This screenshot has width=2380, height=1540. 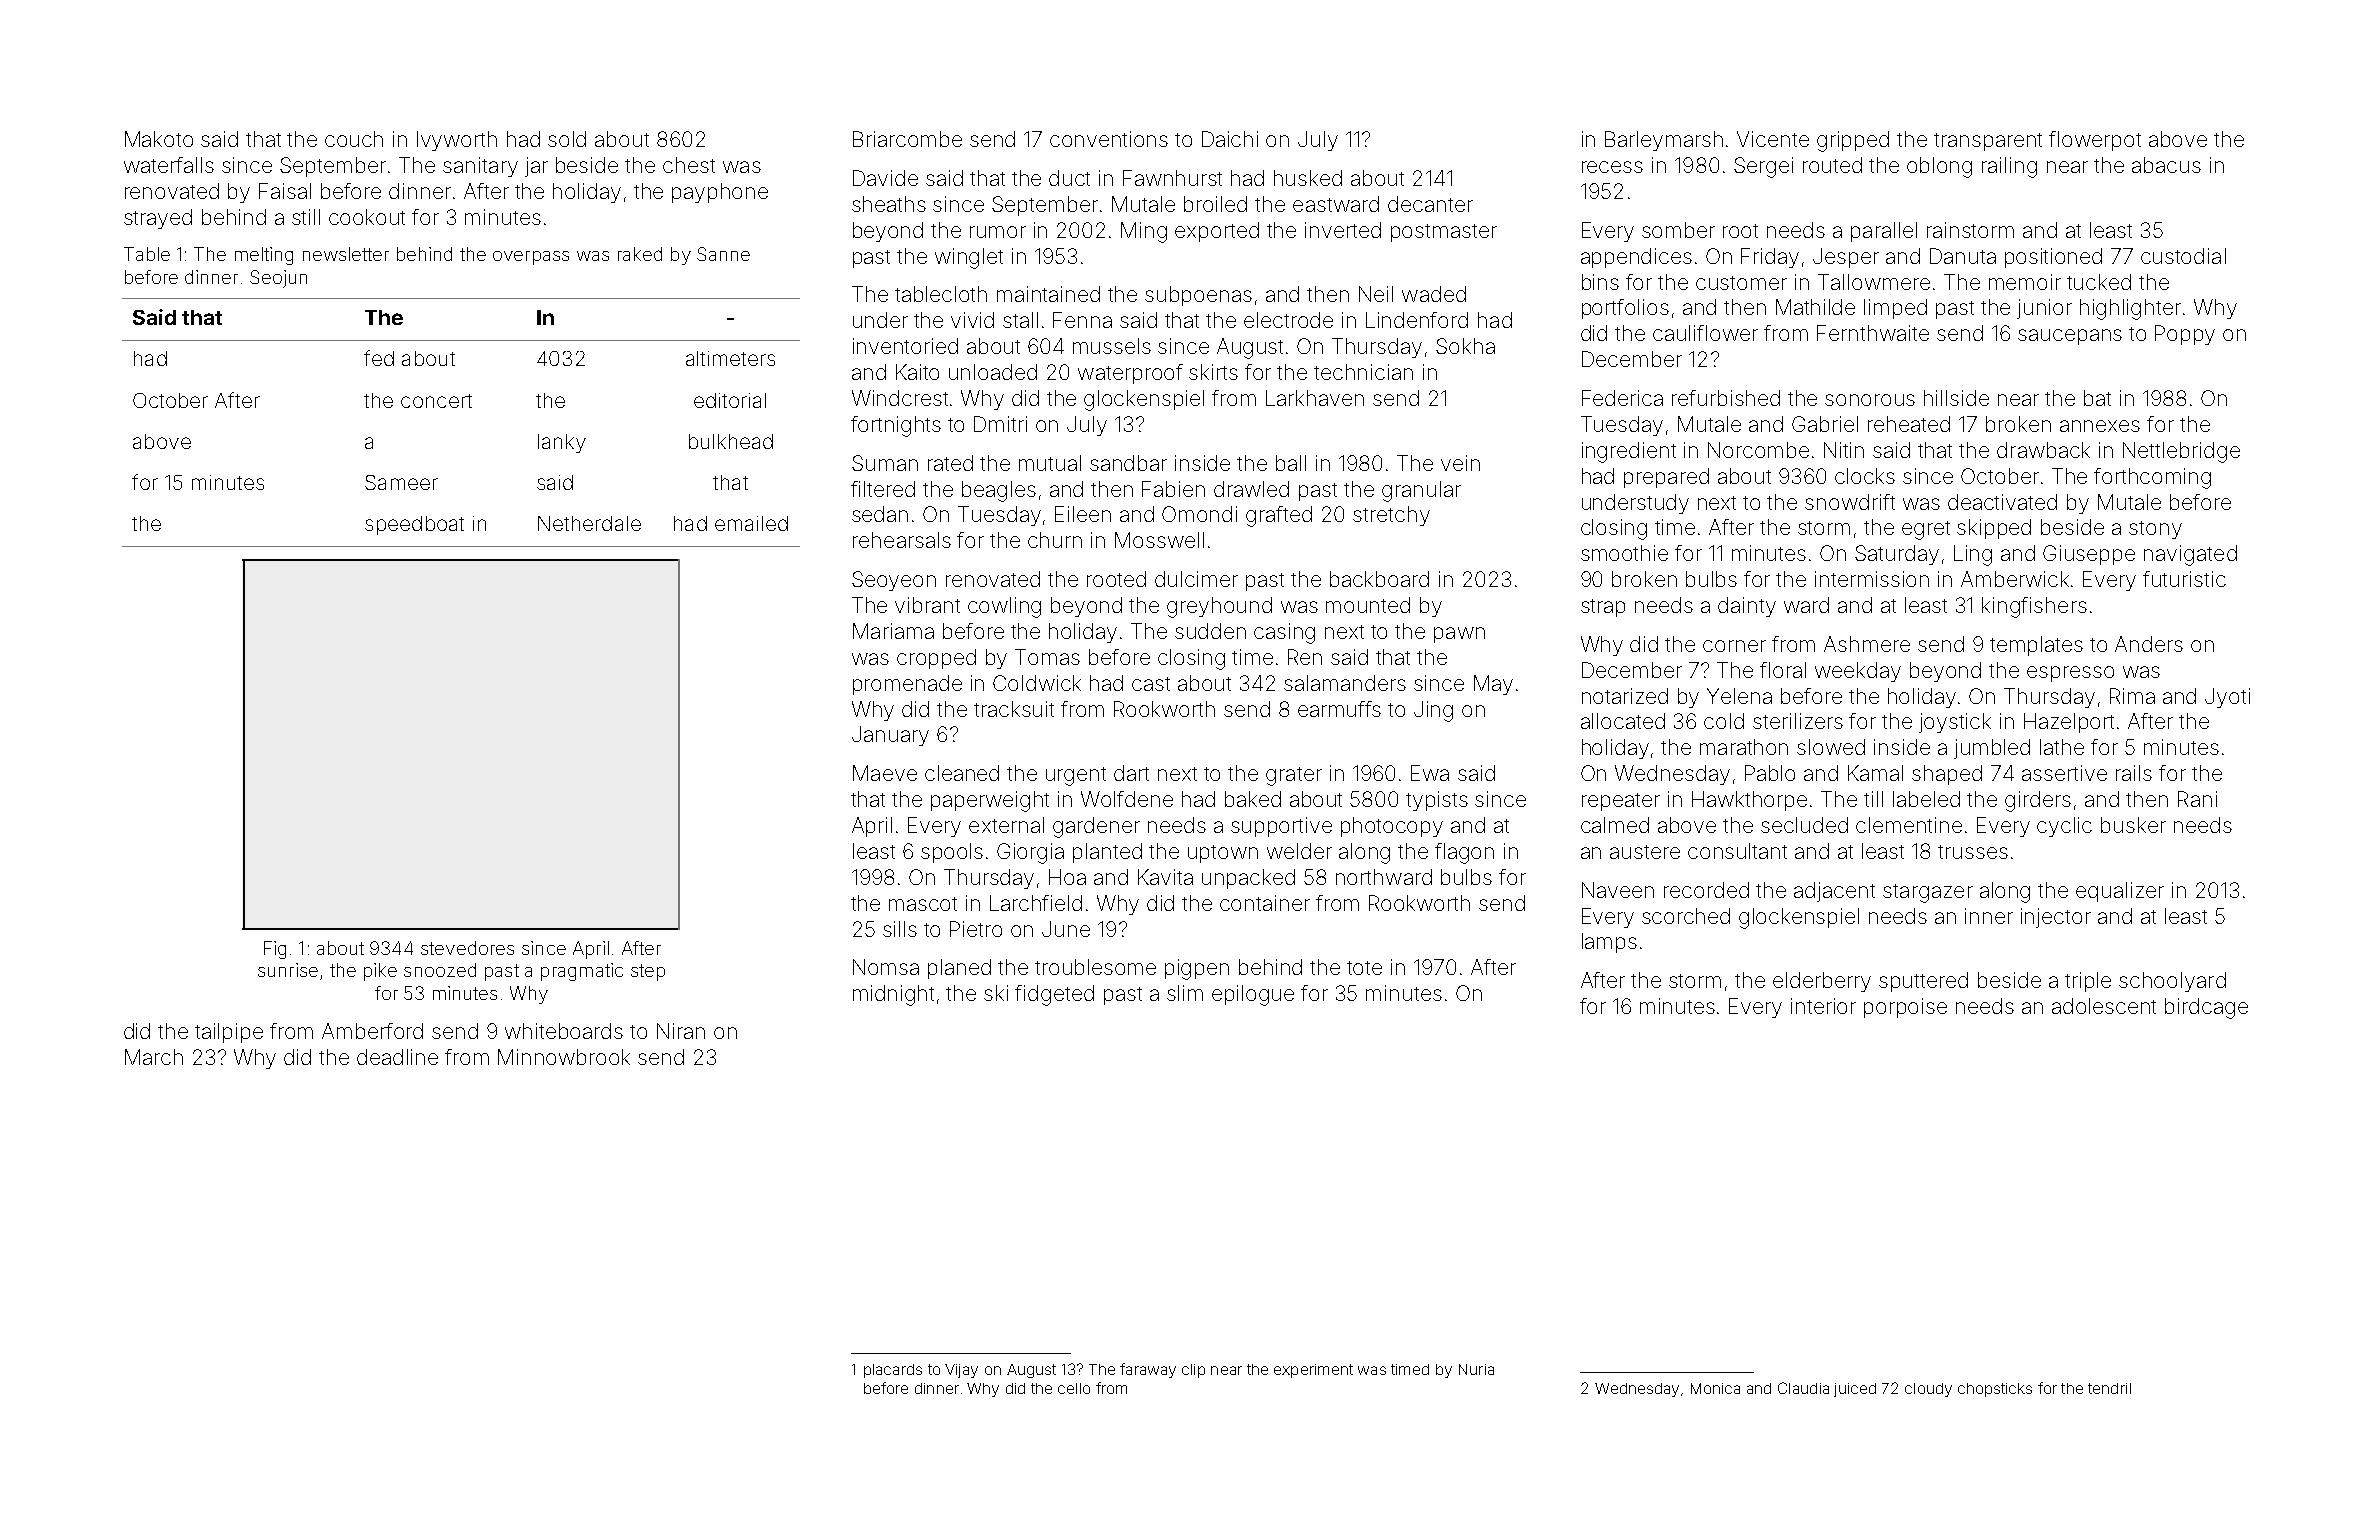 I want to click on Vijay, so click(x=961, y=1371).
